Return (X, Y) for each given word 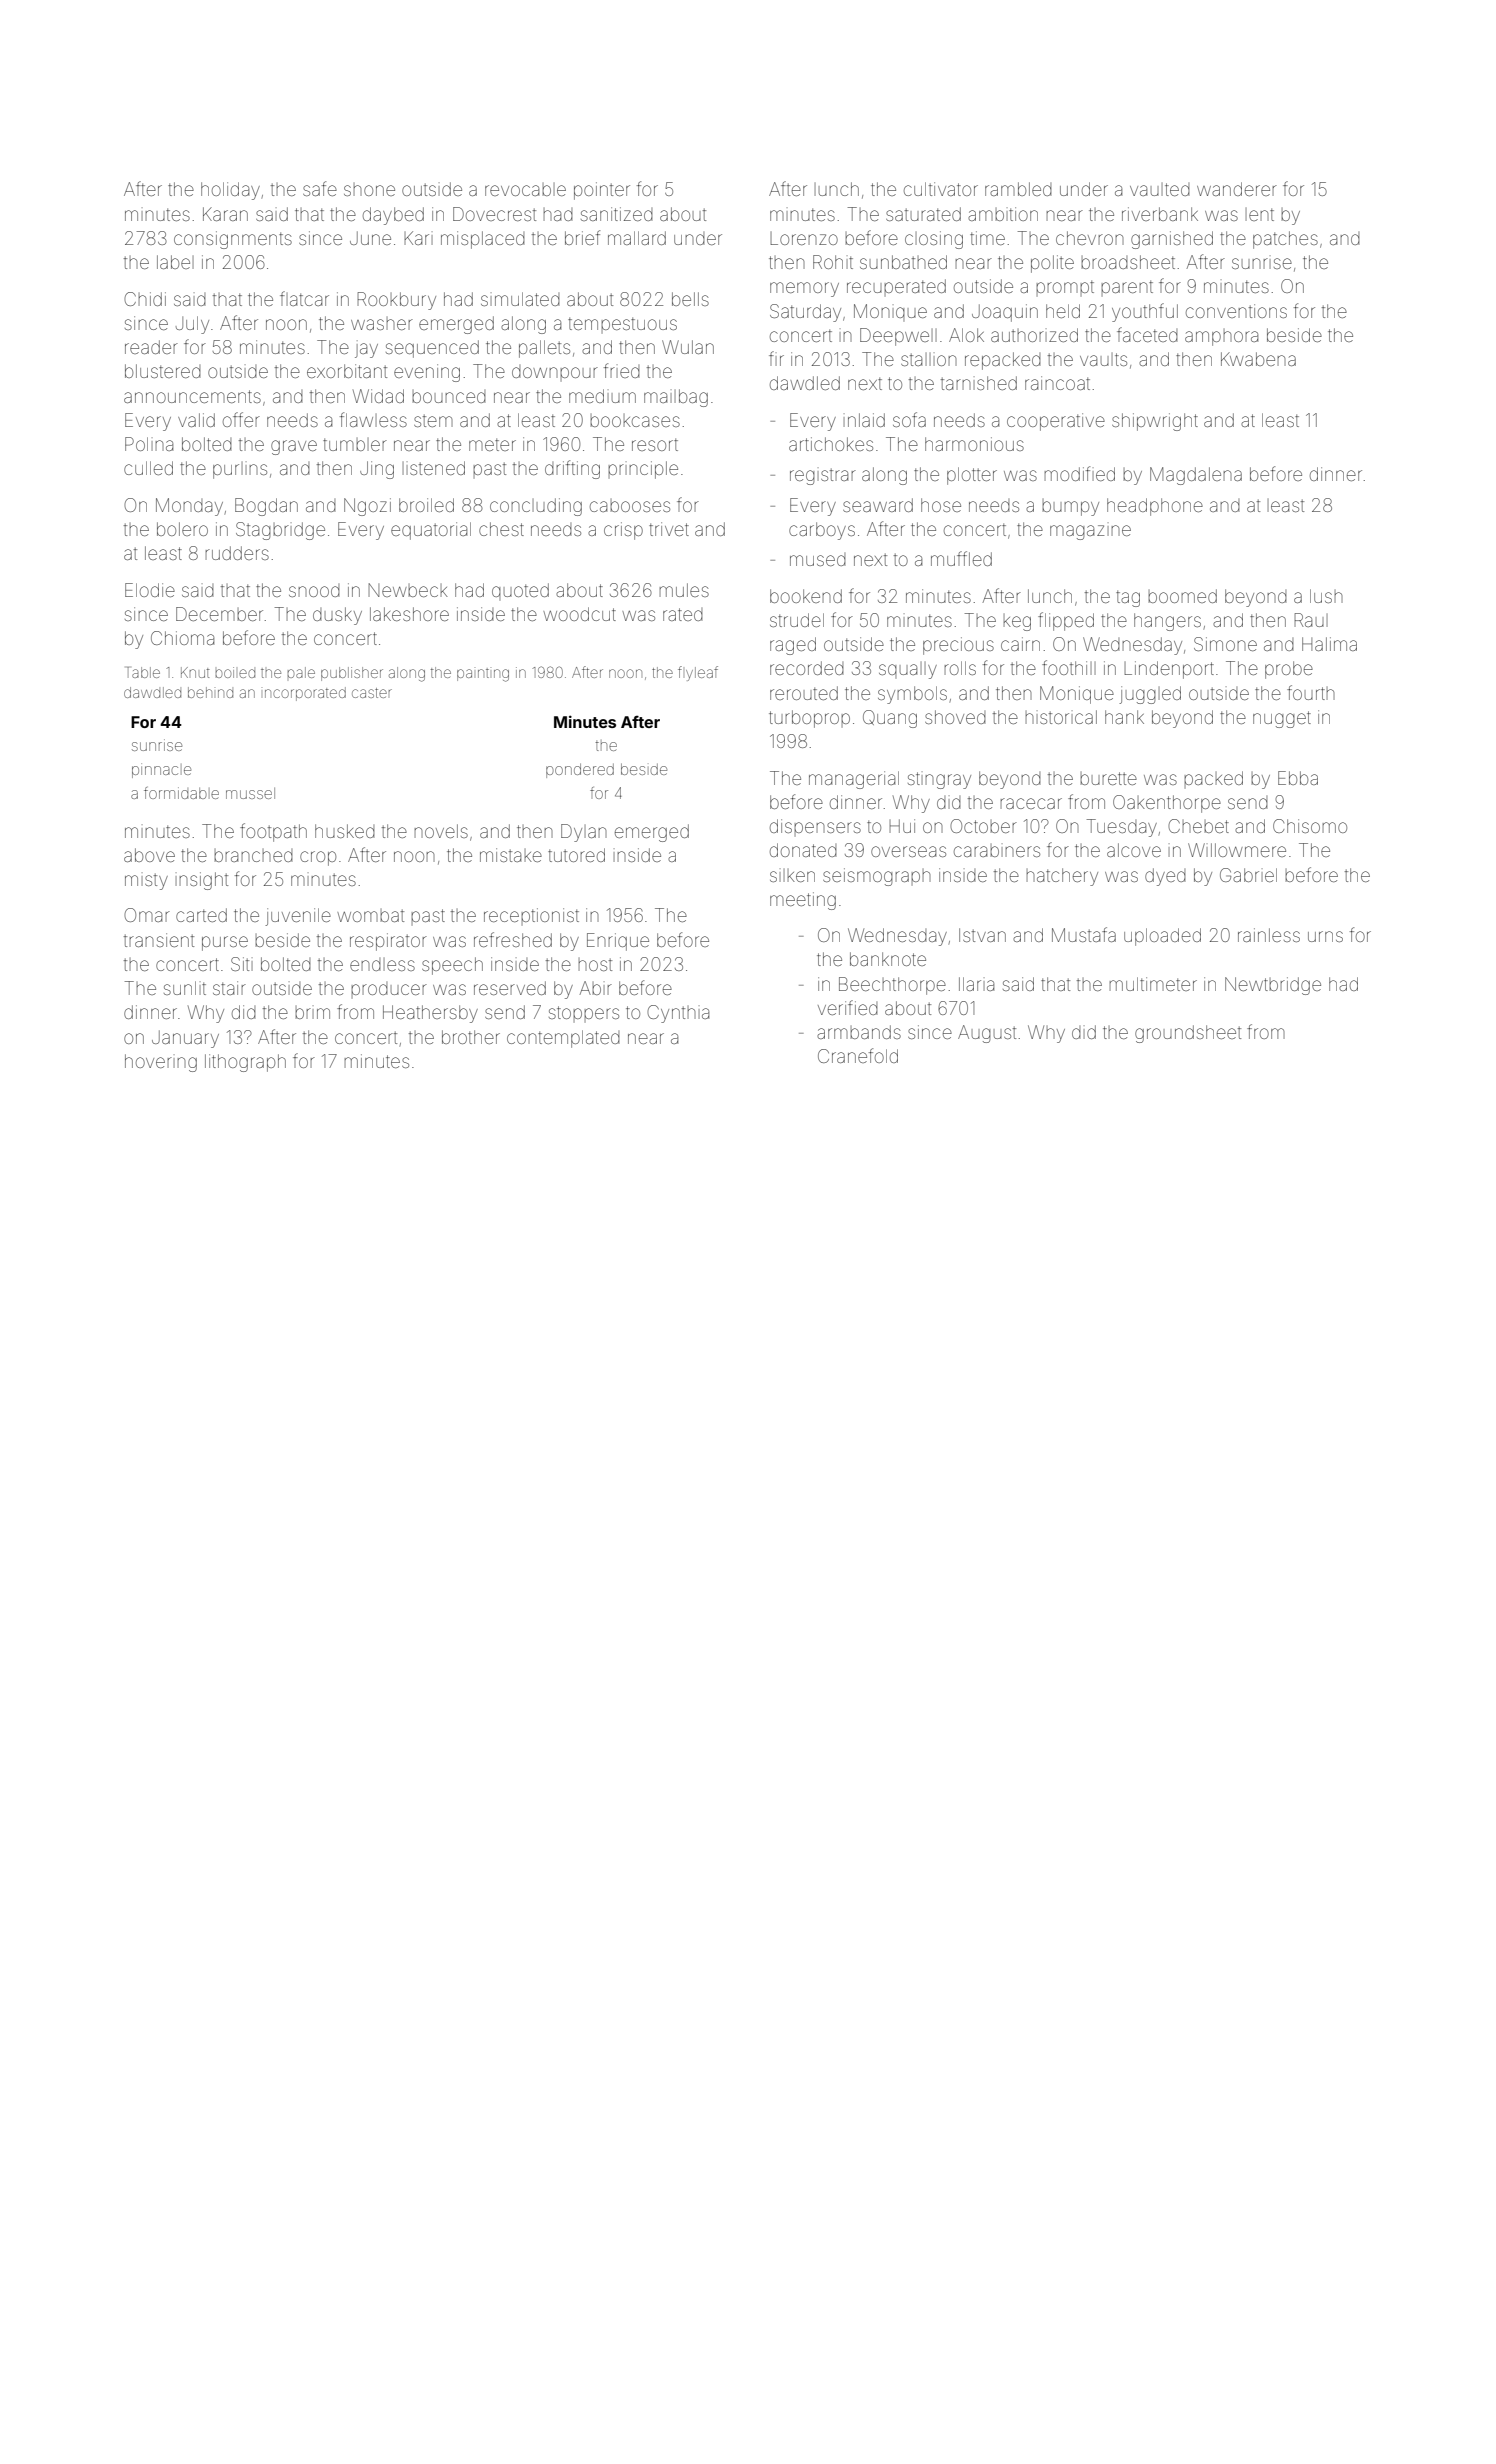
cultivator (941, 189)
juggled (1150, 695)
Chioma (182, 638)
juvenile (298, 917)
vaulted (1160, 189)
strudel (797, 620)
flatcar (304, 298)
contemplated (563, 1039)
